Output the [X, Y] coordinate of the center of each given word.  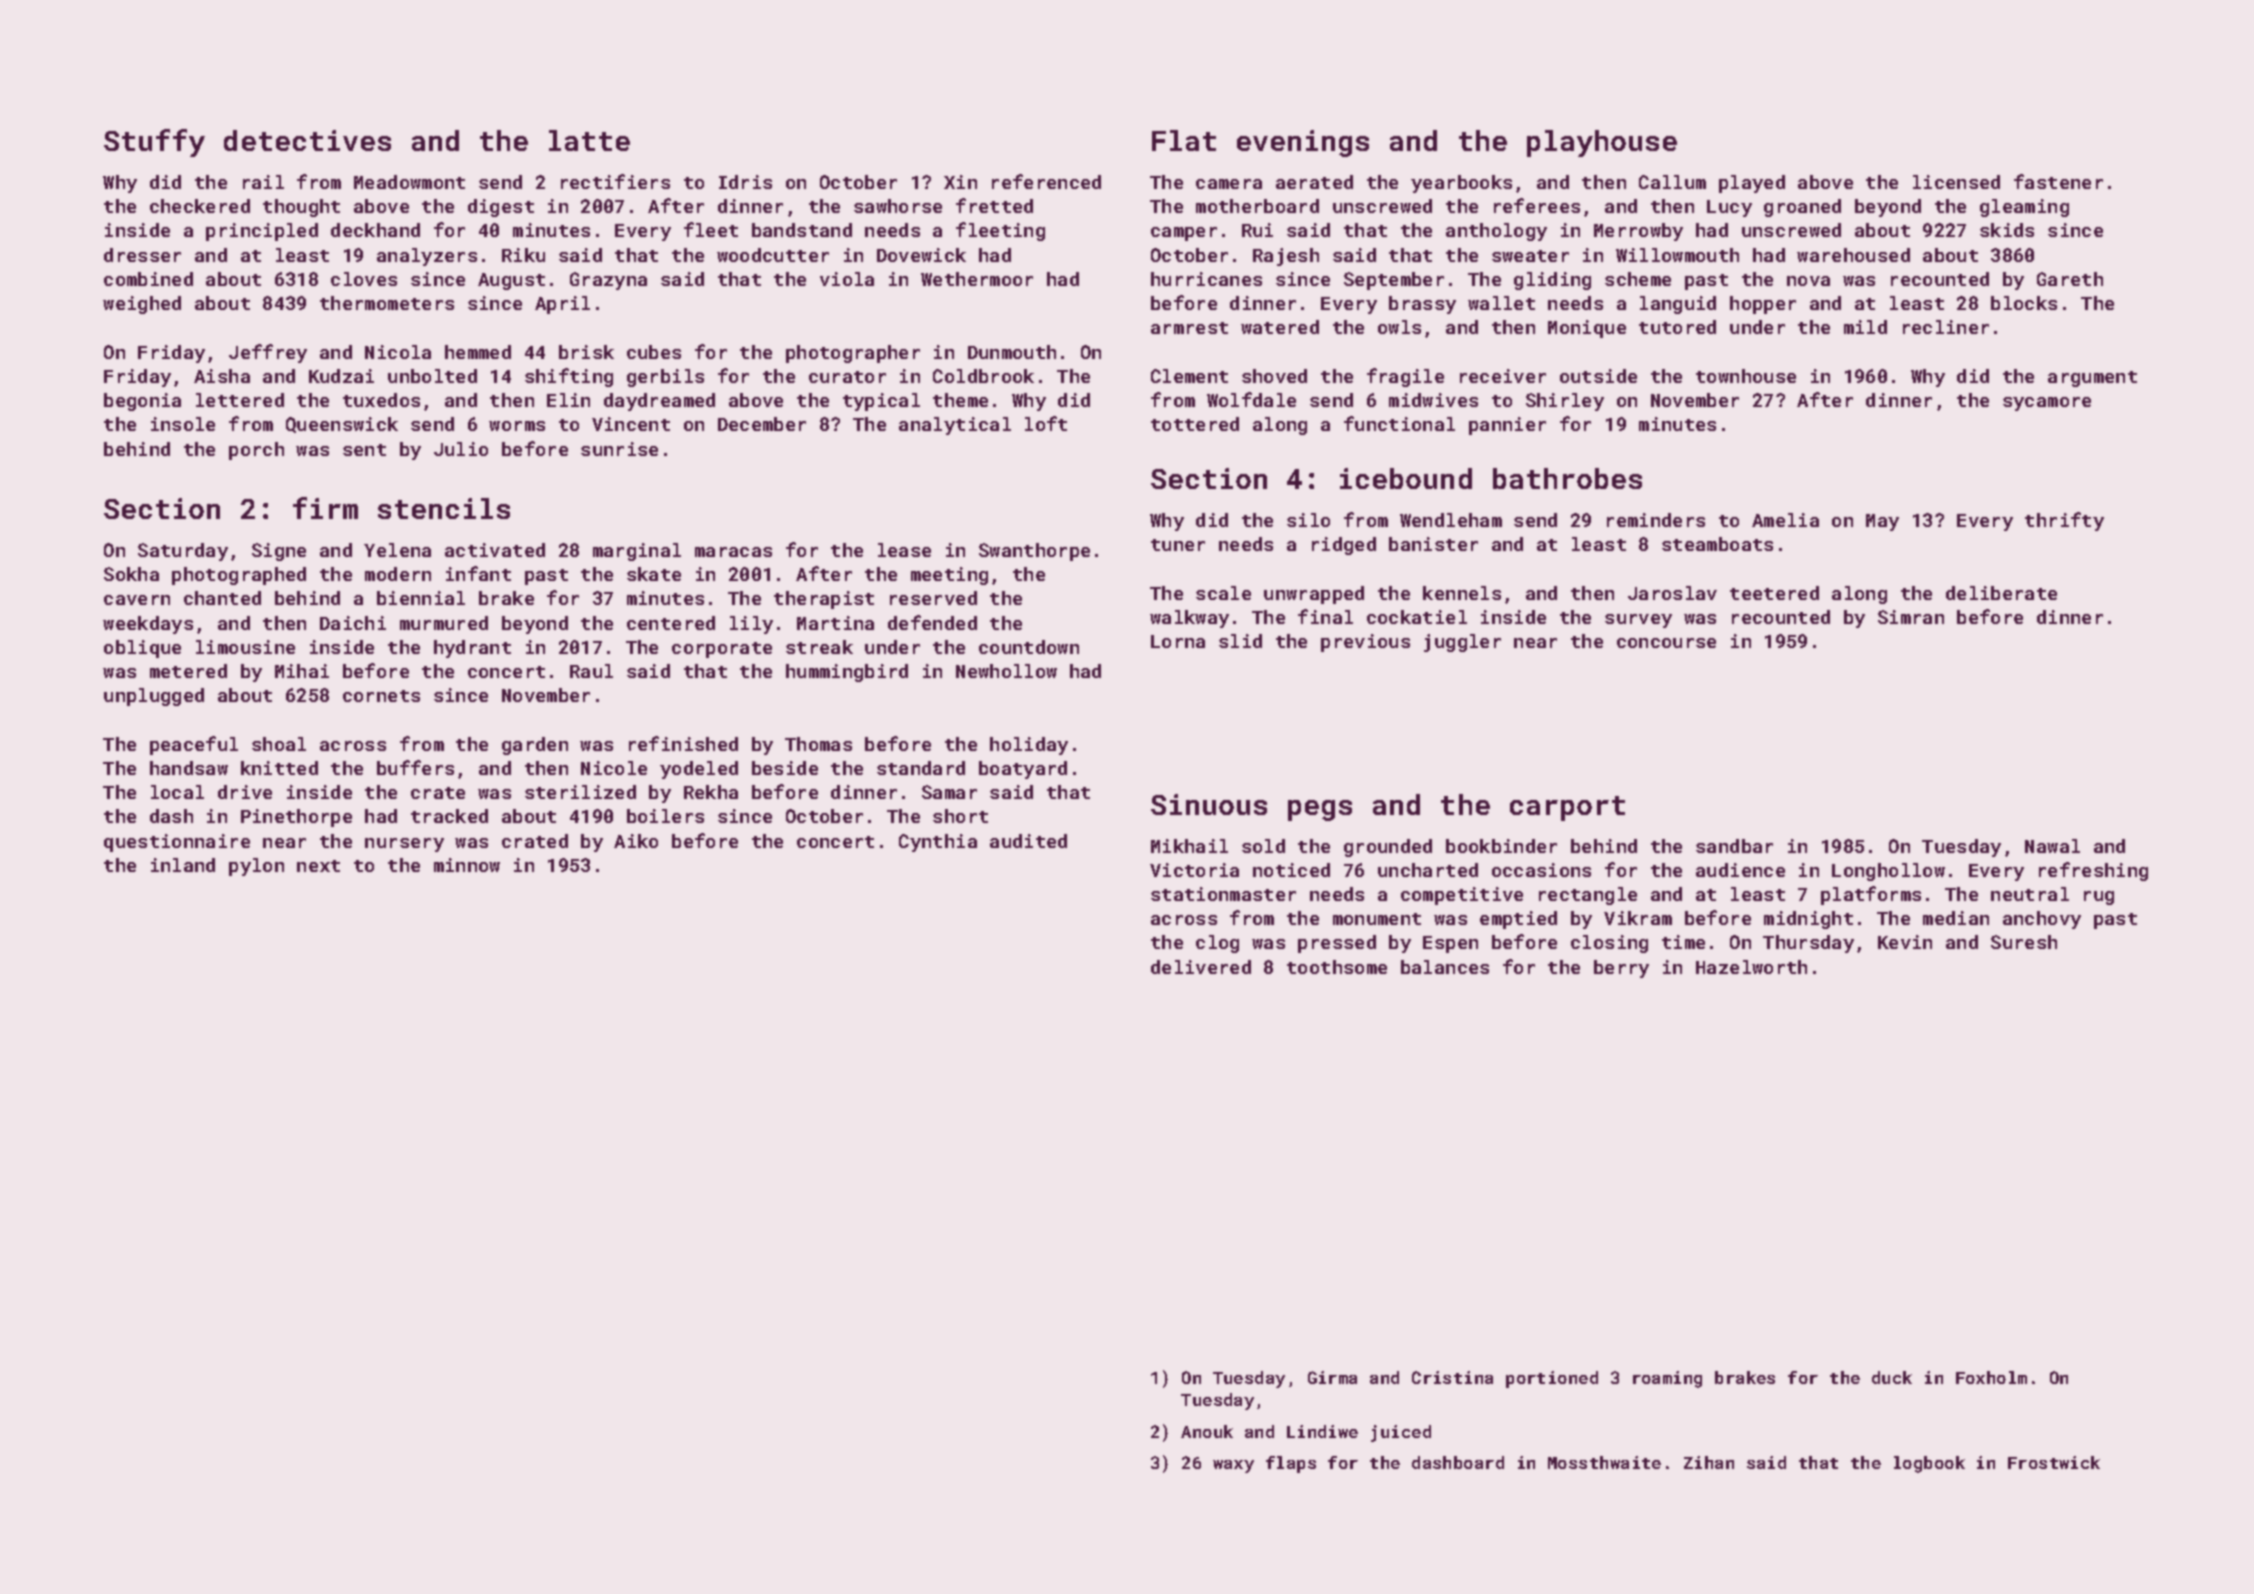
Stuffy [154, 143]
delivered [1201, 967]
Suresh [2024, 942]
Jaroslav [1672, 593]
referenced [1046, 181]
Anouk [1207, 1431]
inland [183, 865]
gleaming [2024, 208]
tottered [1195, 424]
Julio [461, 449]
